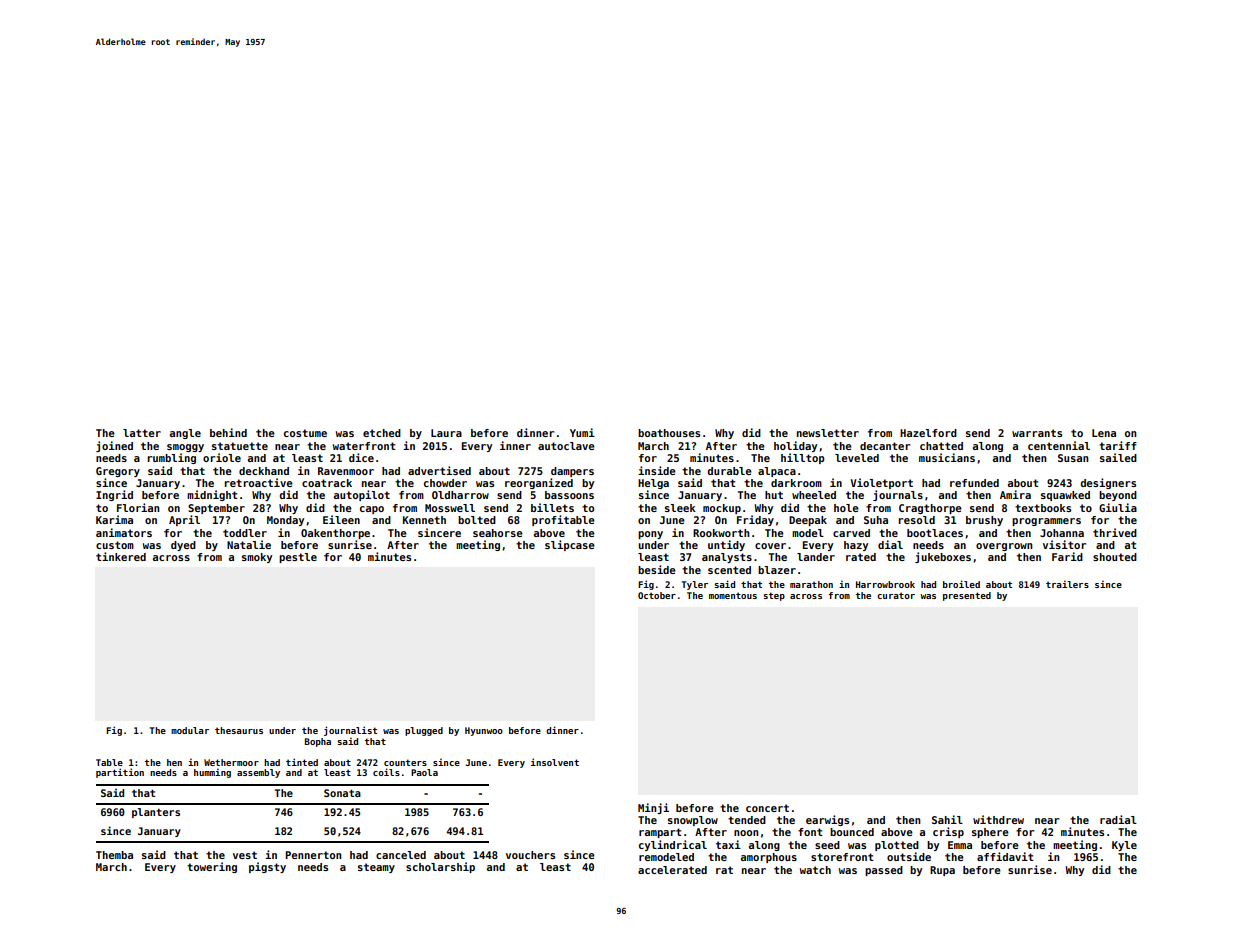  I want to click on tinkered, so click(121, 556).
